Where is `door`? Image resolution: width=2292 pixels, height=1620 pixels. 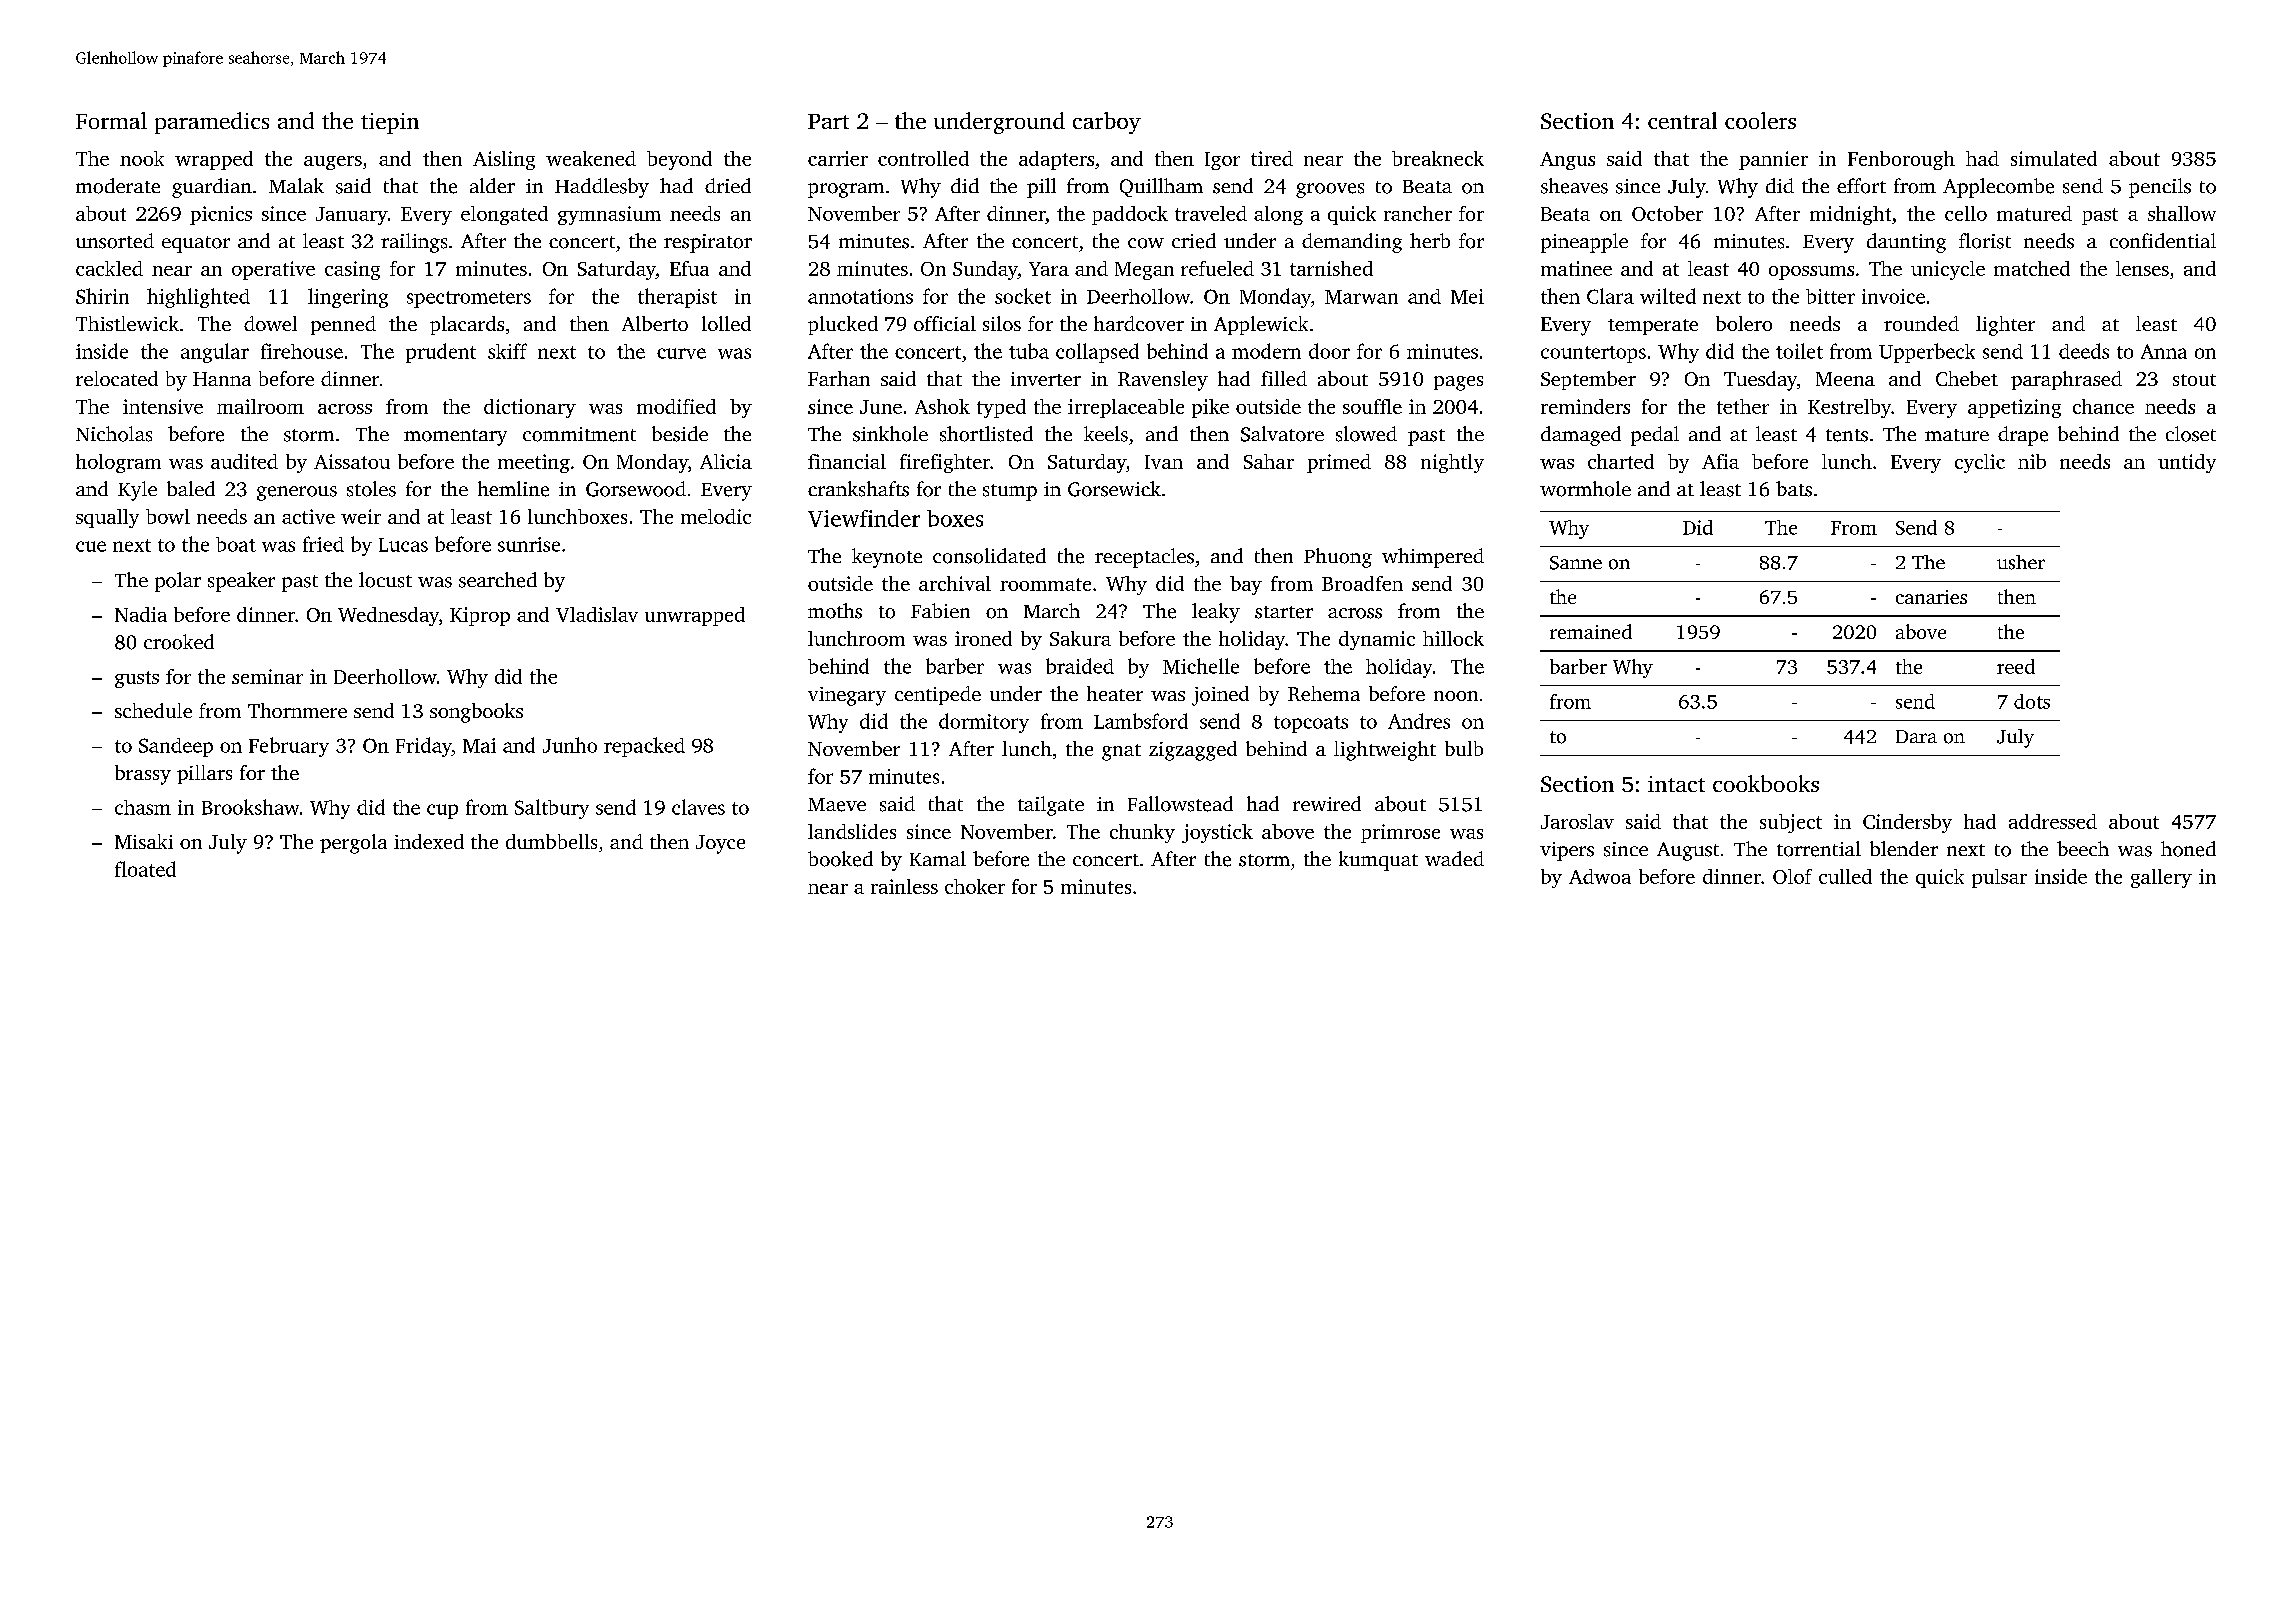
door is located at coordinates (1329, 351).
